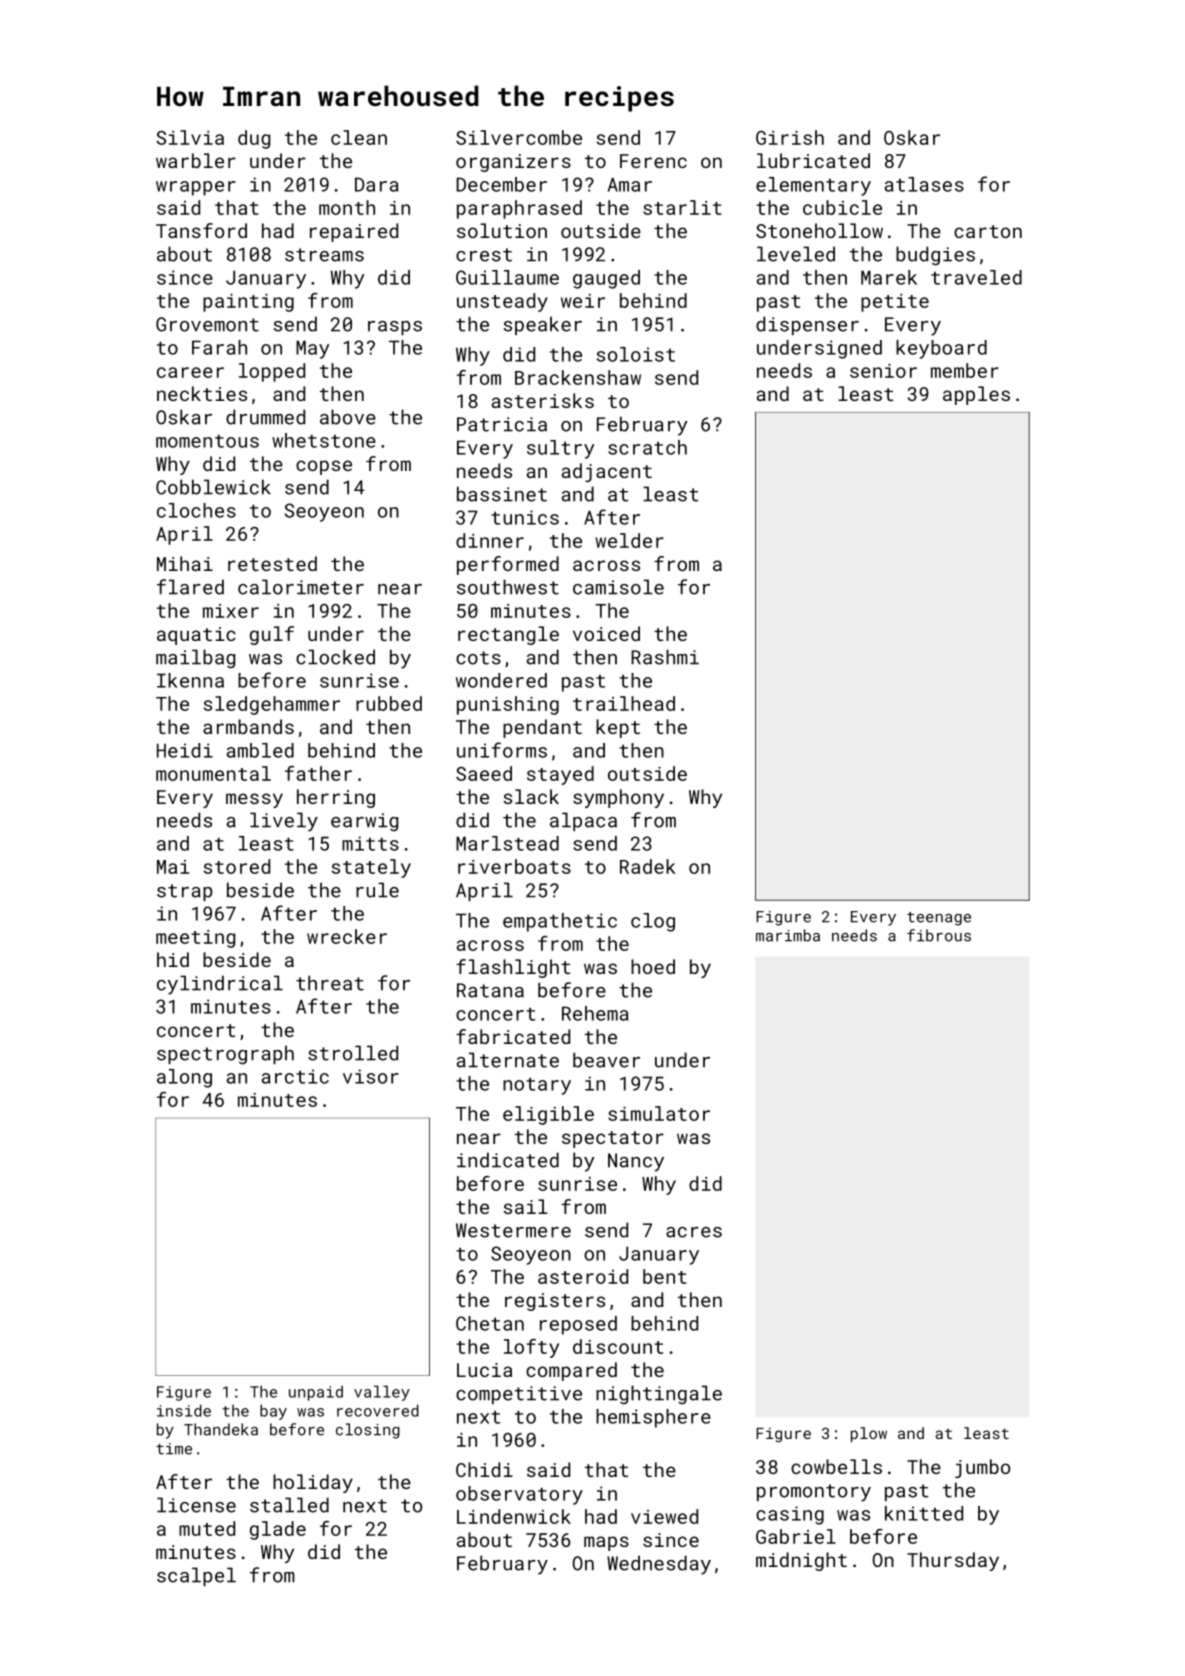 This image has width=1185, height=1676. What do you see at coordinates (682, 207) in the image?
I see `starlit` at bounding box center [682, 207].
